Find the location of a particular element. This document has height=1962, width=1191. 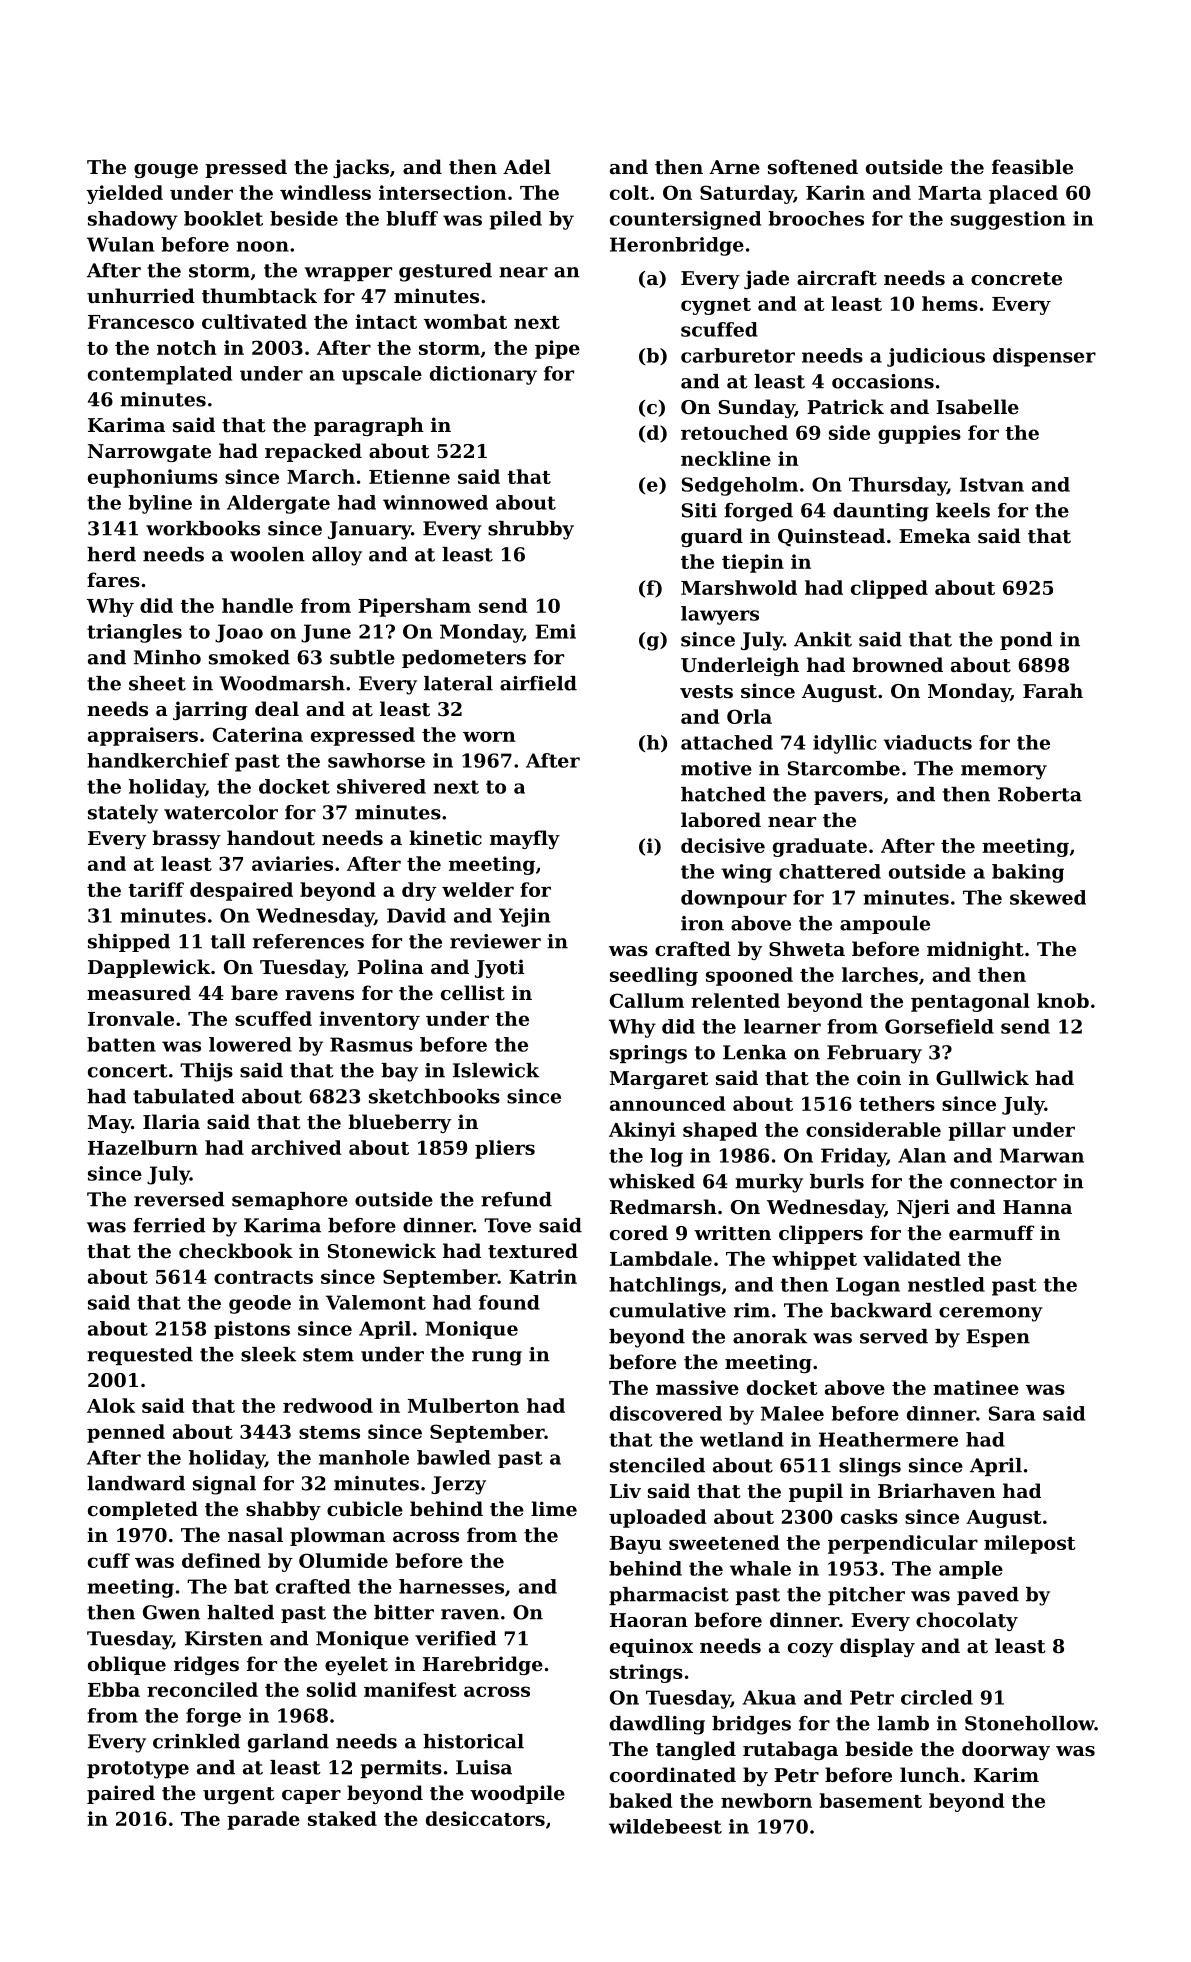

desiccators is located at coordinates (485, 1818).
